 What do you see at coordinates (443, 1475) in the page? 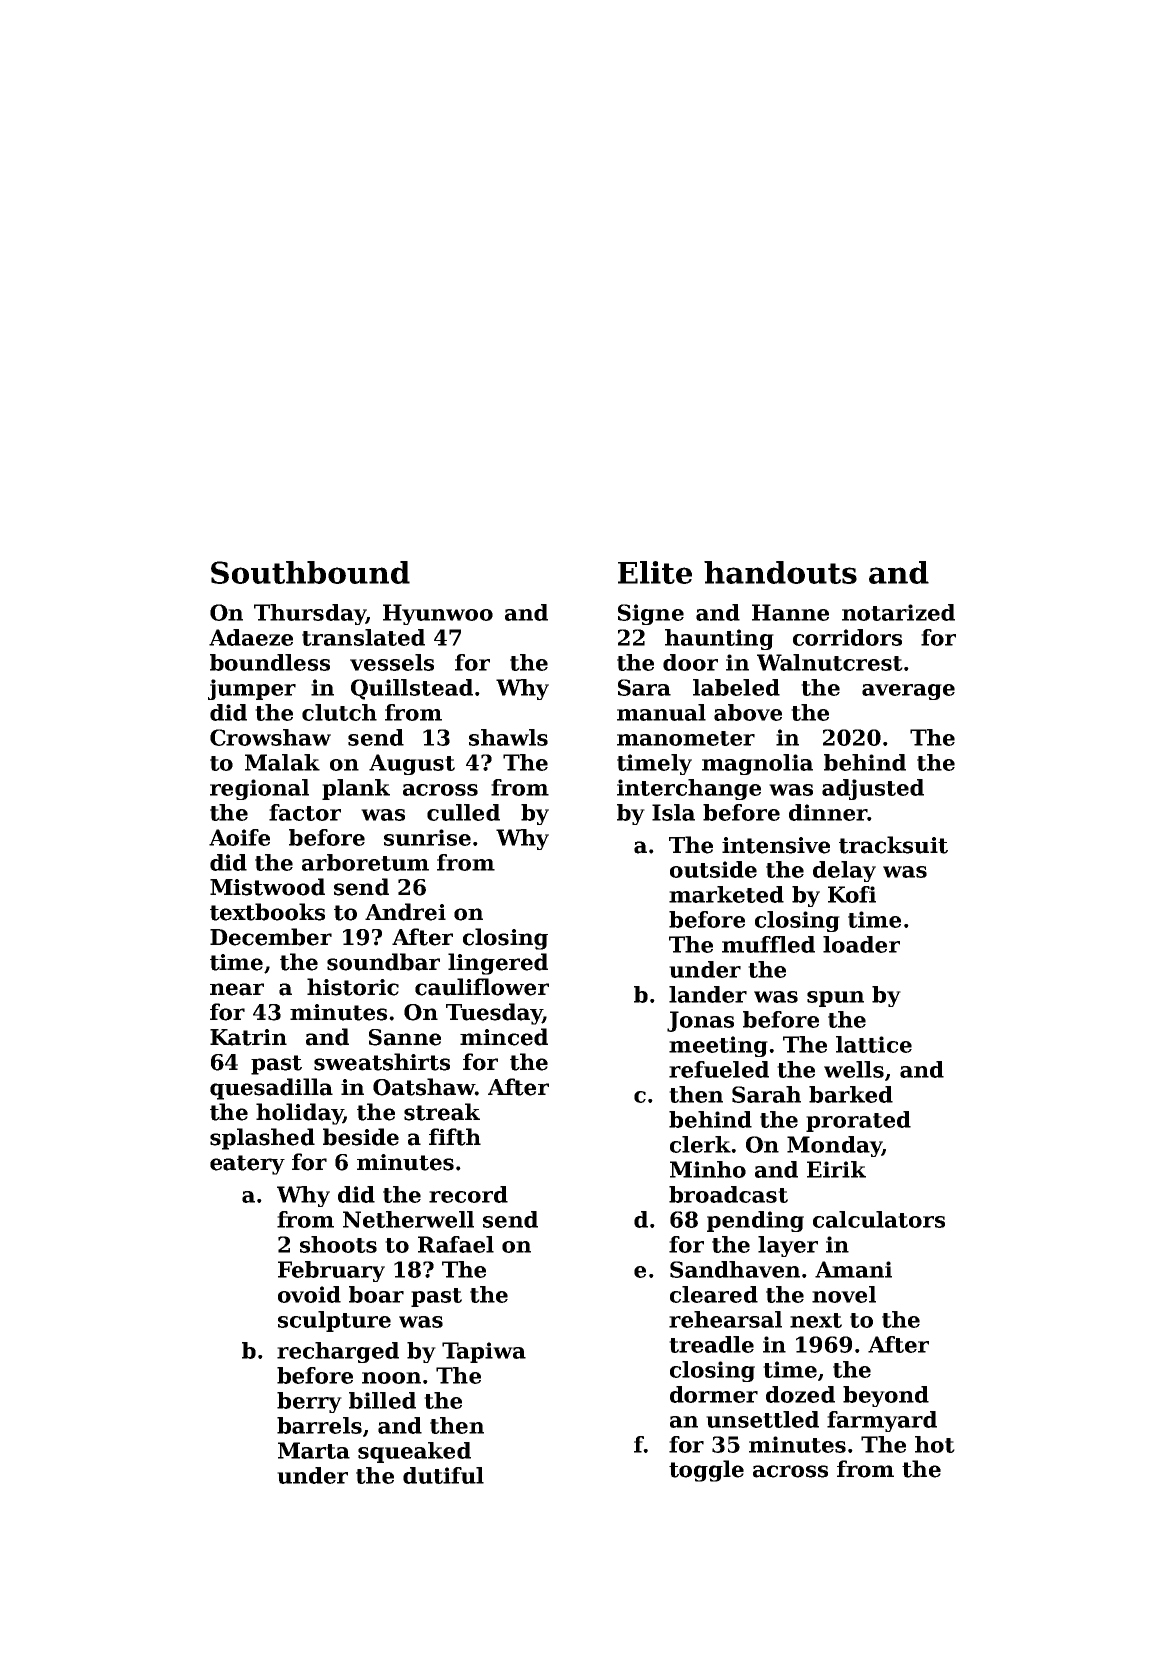
I see `dutiful` at bounding box center [443, 1475].
